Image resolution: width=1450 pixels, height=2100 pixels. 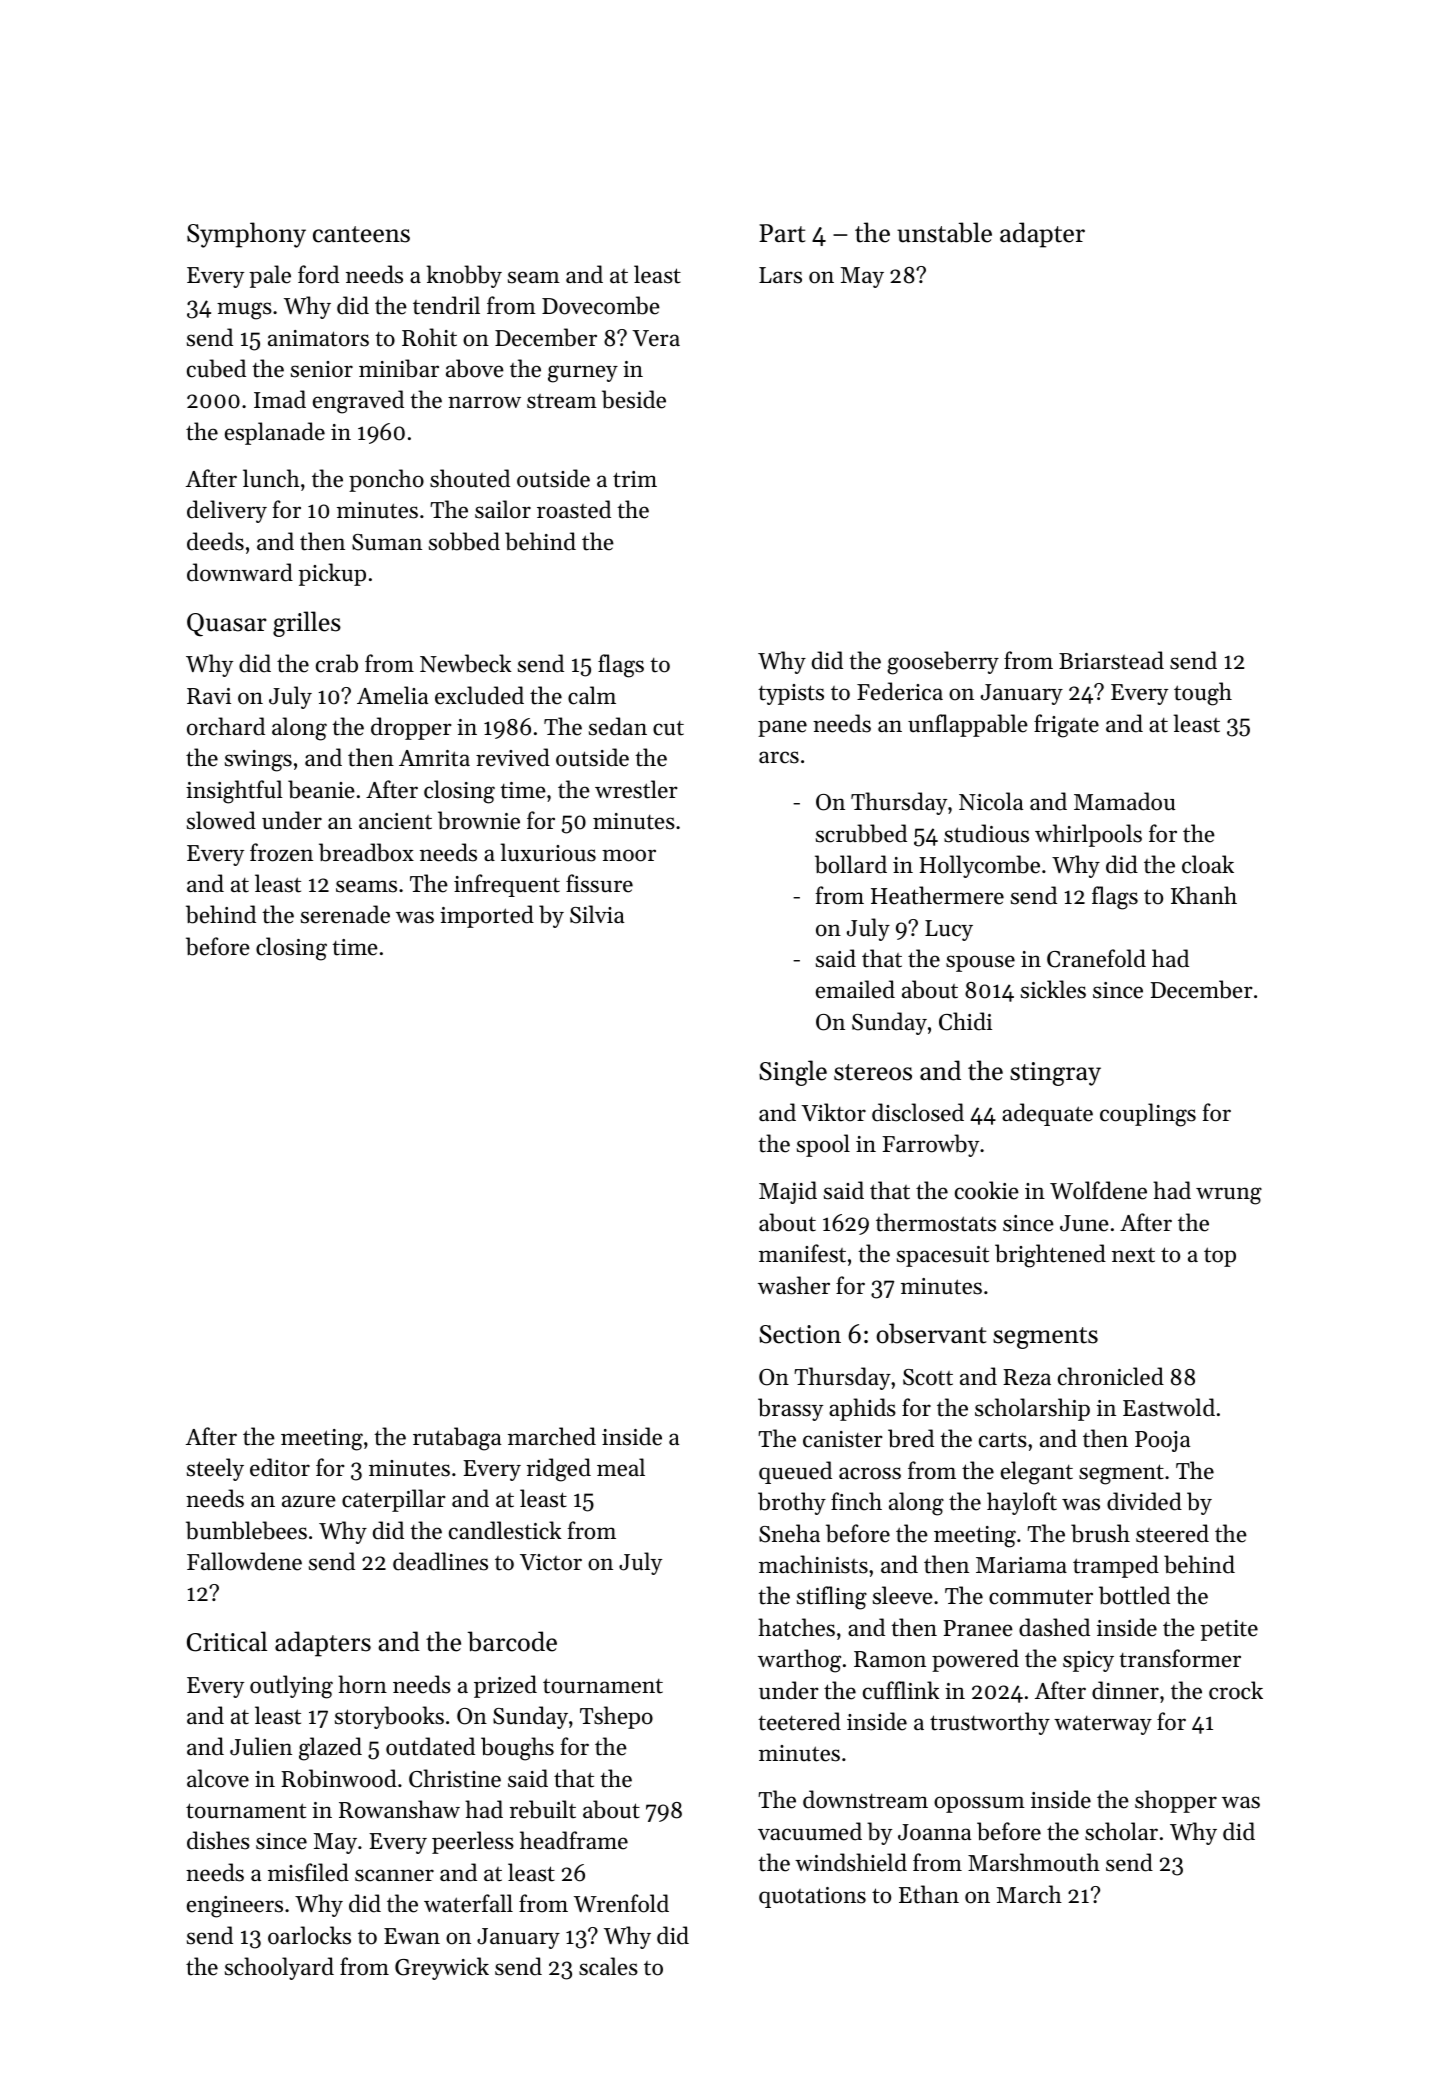 I want to click on Mariama, so click(x=1021, y=1565).
